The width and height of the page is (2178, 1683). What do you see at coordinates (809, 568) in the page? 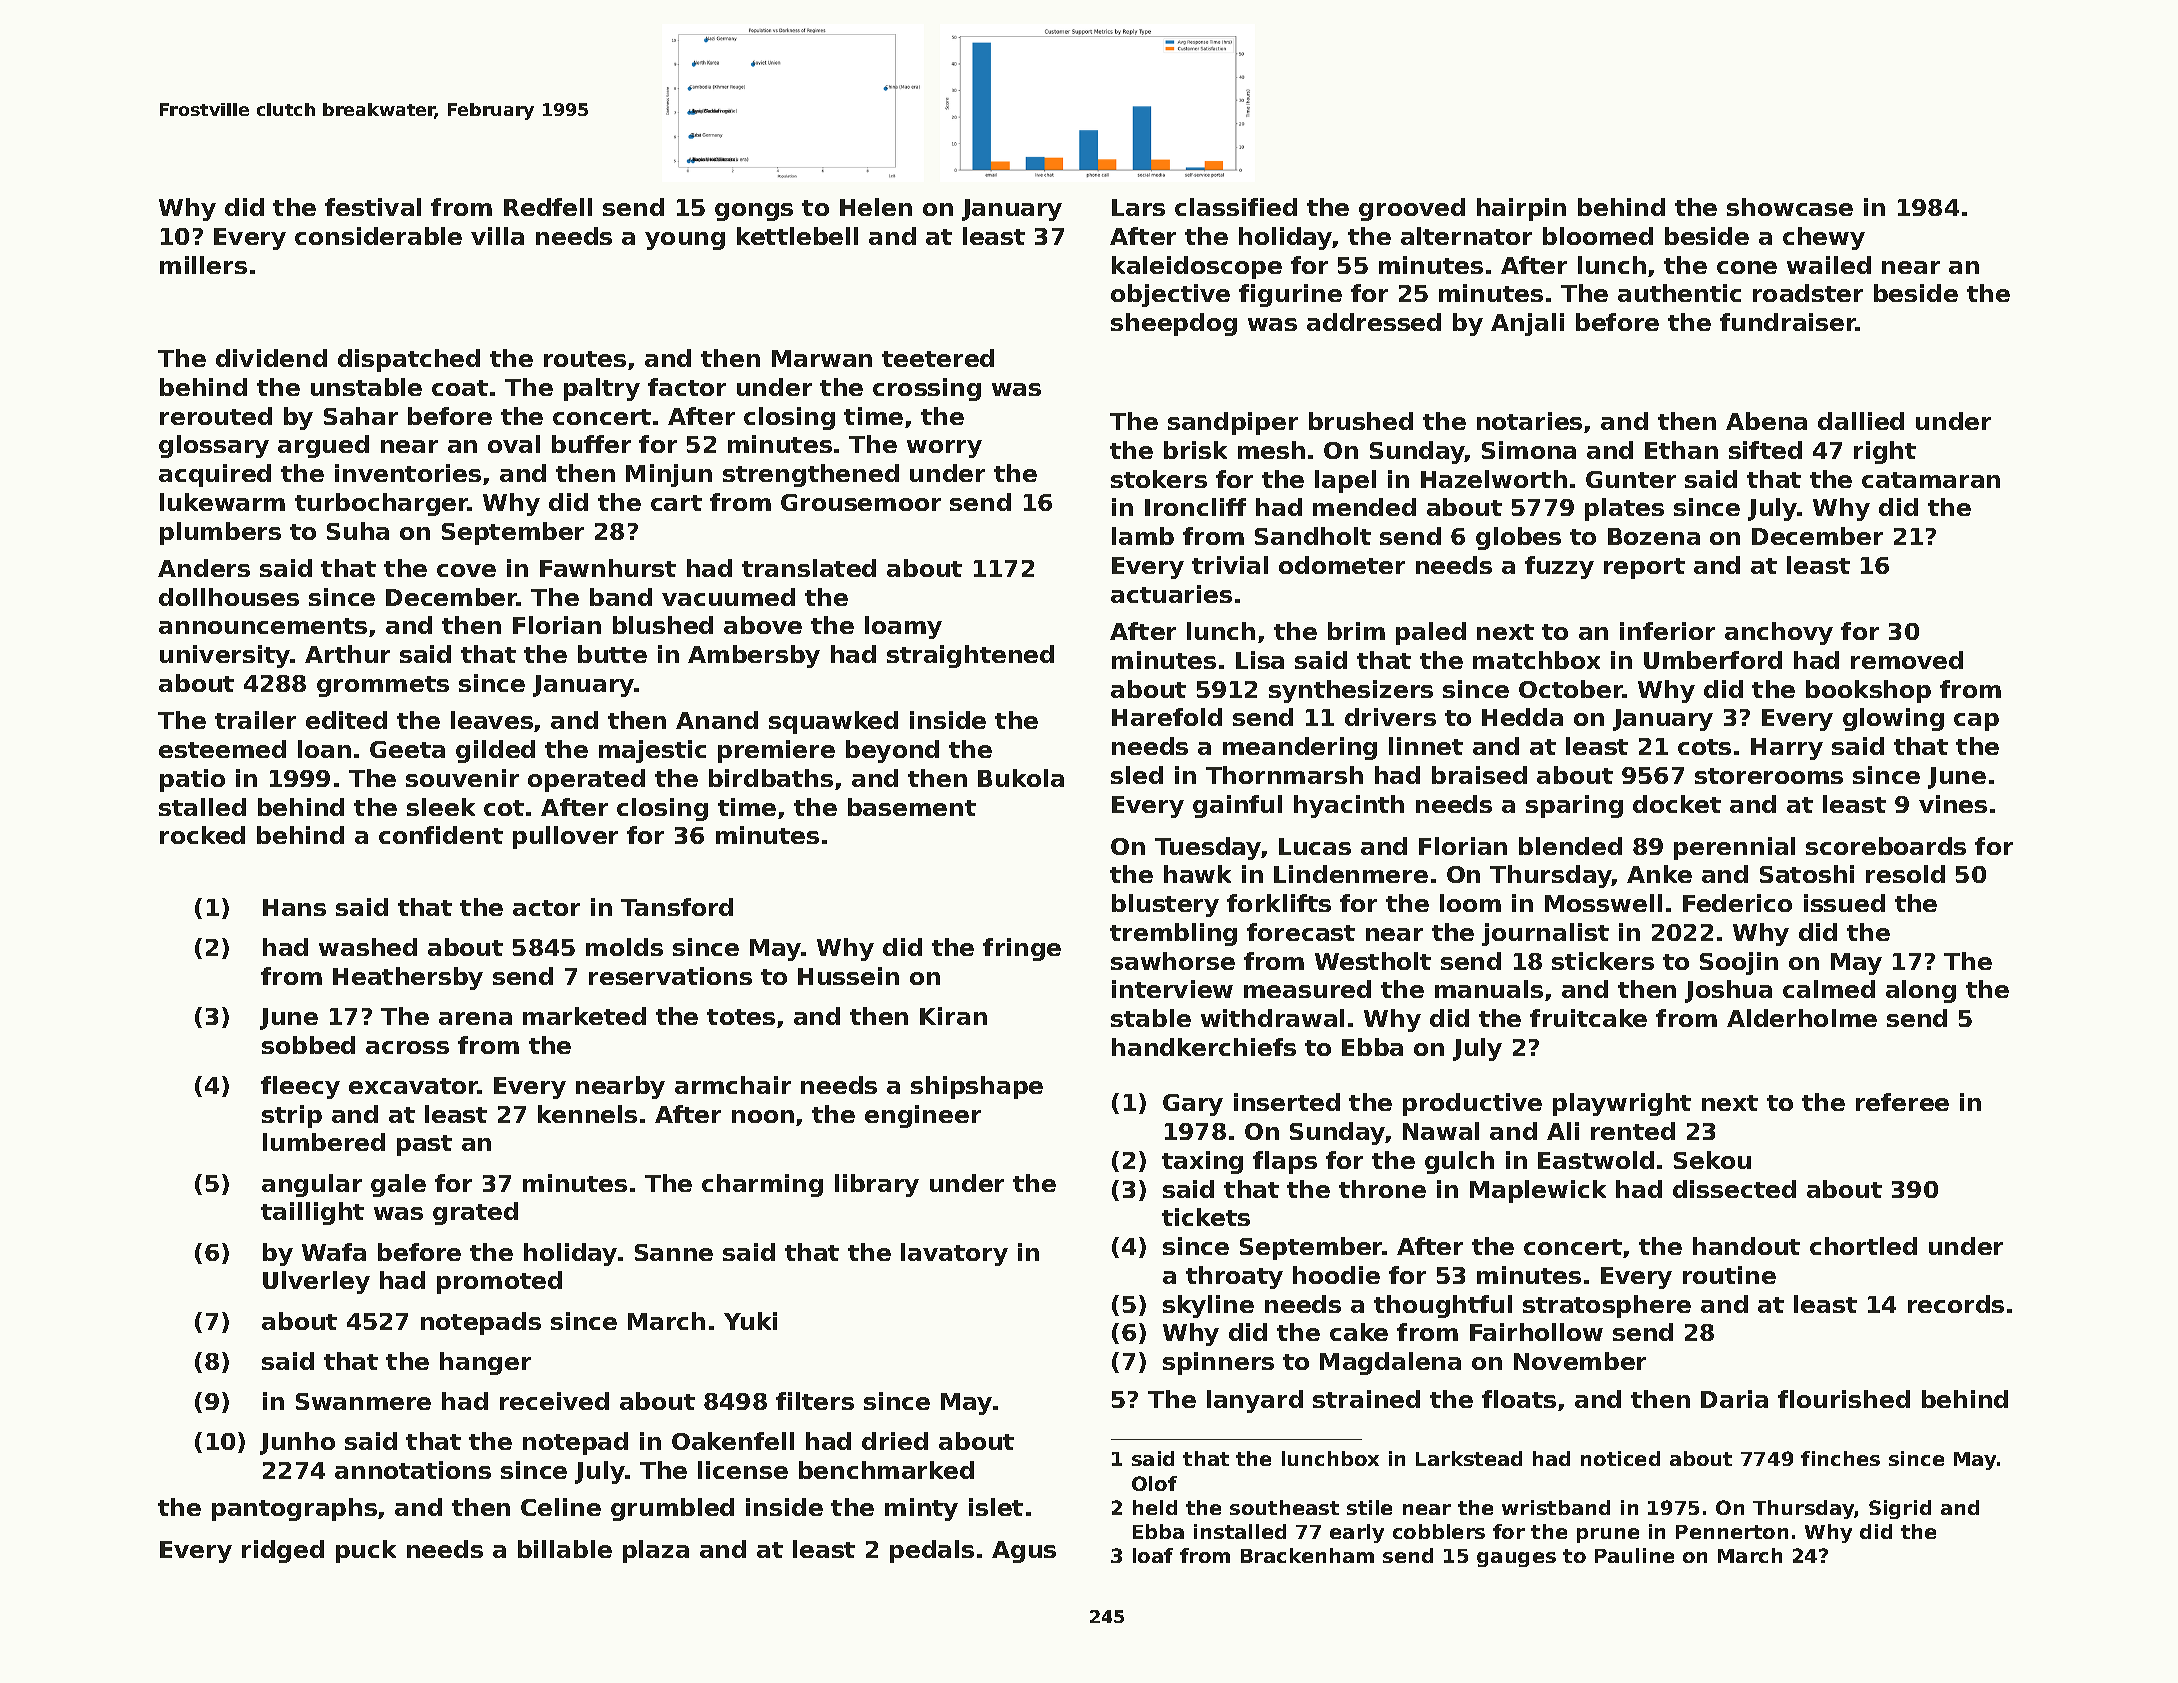
I see `translated` at bounding box center [809, 568].
